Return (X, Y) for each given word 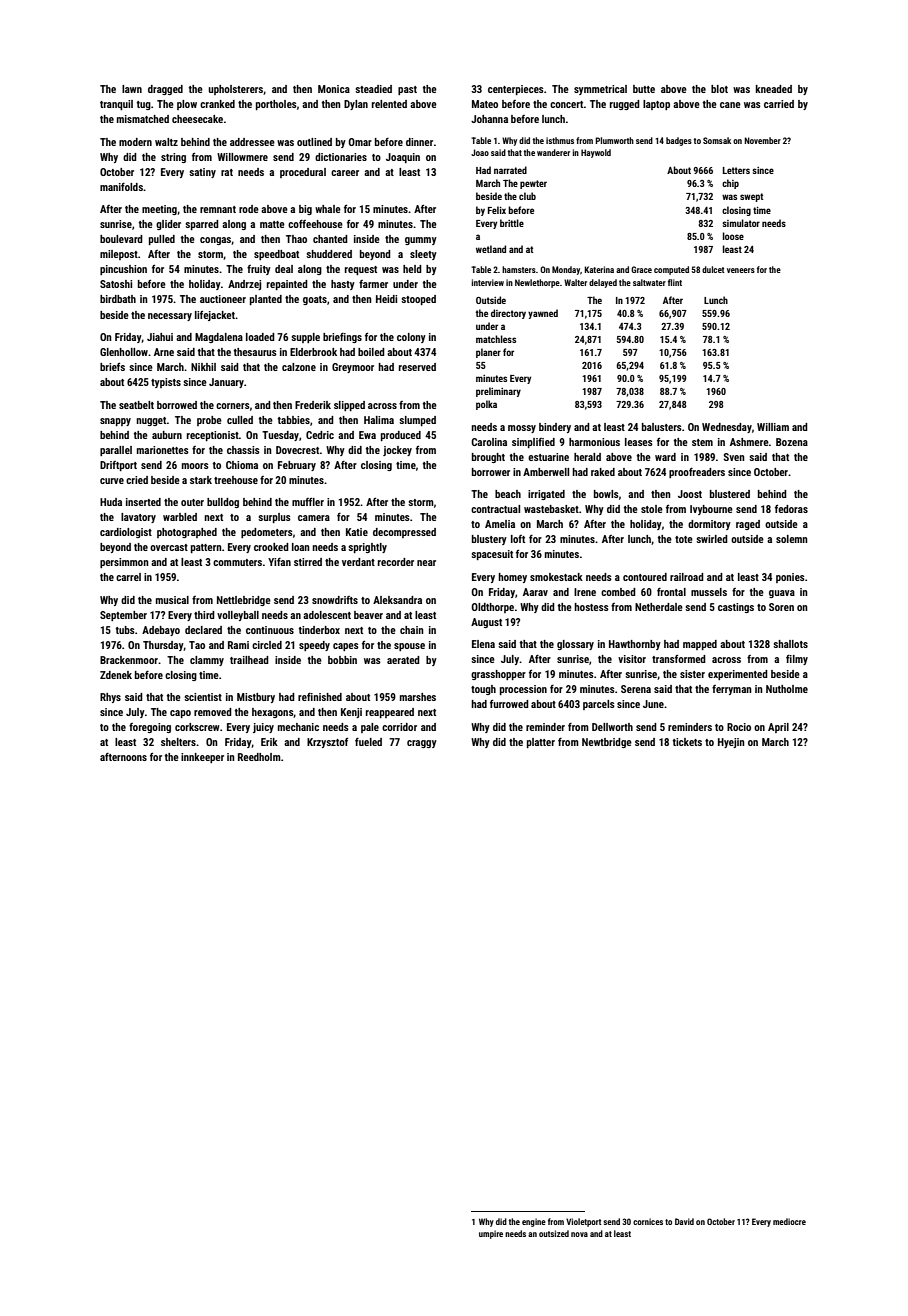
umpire (491, 1234)
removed (213, 712)
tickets (687, 742)
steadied (373, 89)
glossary (575, 645)
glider (168, 225)
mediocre (789, 1221)
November (762, 140)
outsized (554, 1233)
